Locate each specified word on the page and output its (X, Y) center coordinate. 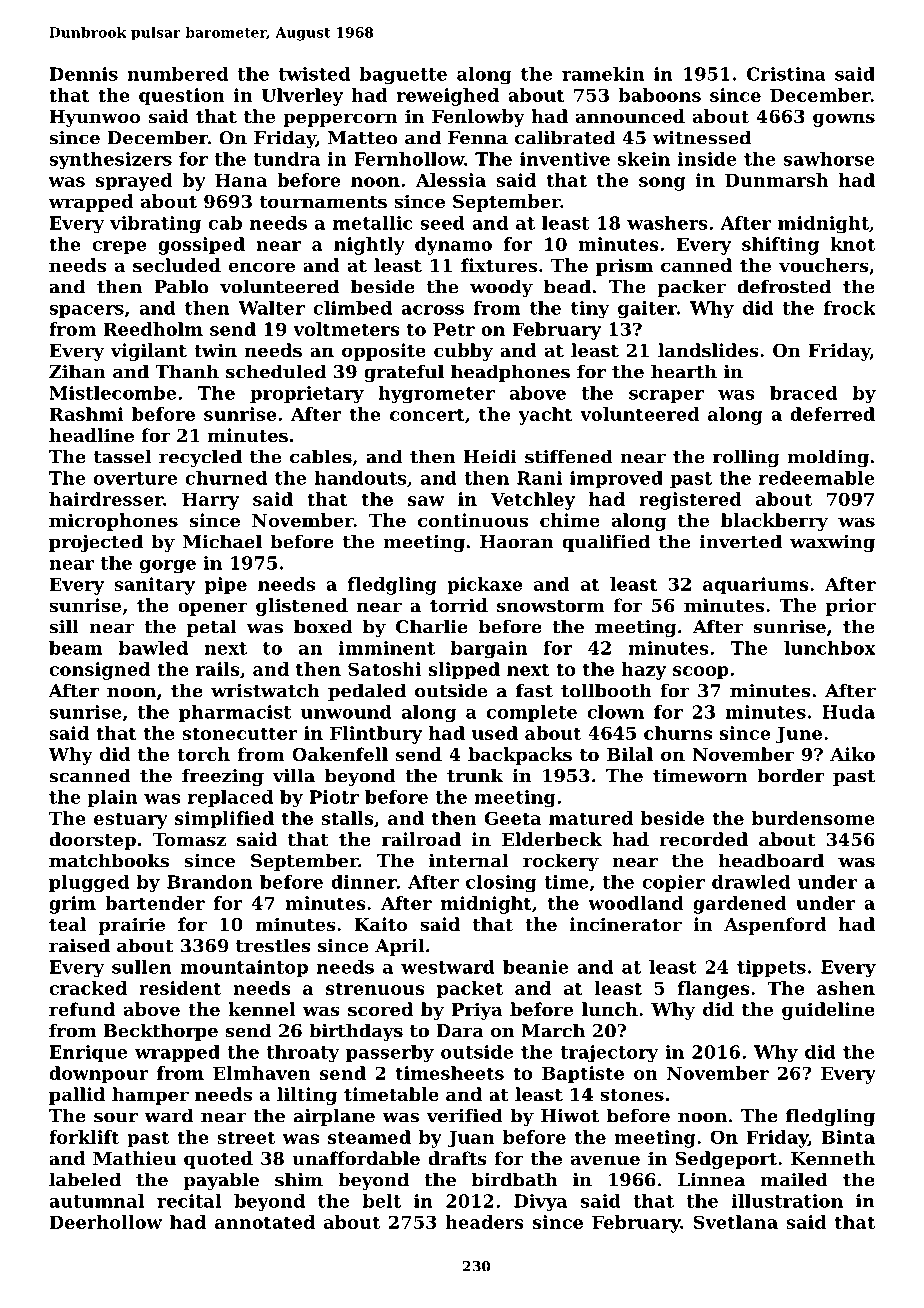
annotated (265, 1222)
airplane (334, 1117)
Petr (454, 329)
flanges (713, 990)
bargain (489, 650)
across (432, 310)
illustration (787, 1201)
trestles (273, 945)
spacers (86, 311)
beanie (535, 967)
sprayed (134, 182)
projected (96, 543)
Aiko (852, 754)
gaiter (647, 309)
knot (852, 244)
